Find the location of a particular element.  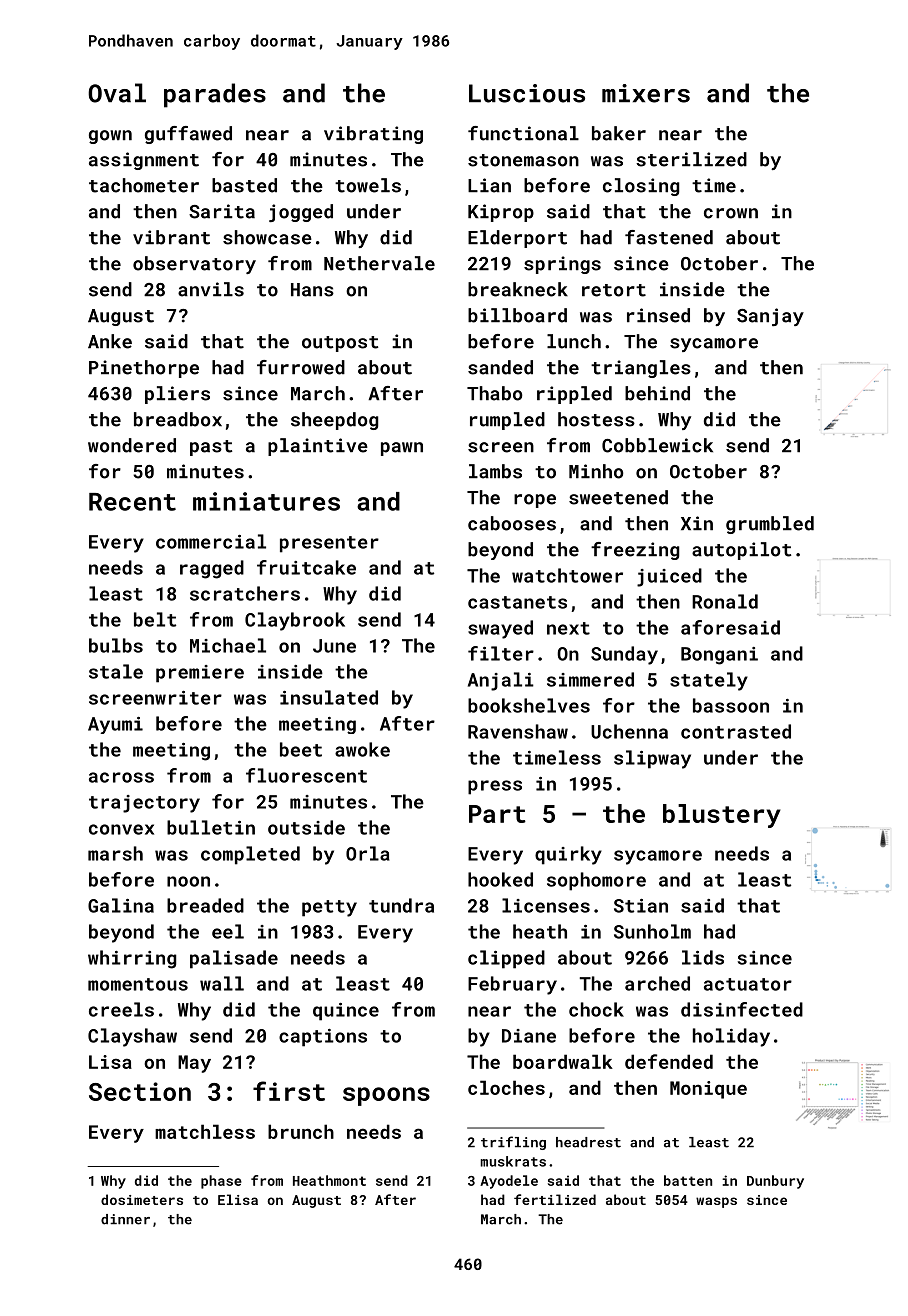

Lian is located at coordinates (489, 185).
